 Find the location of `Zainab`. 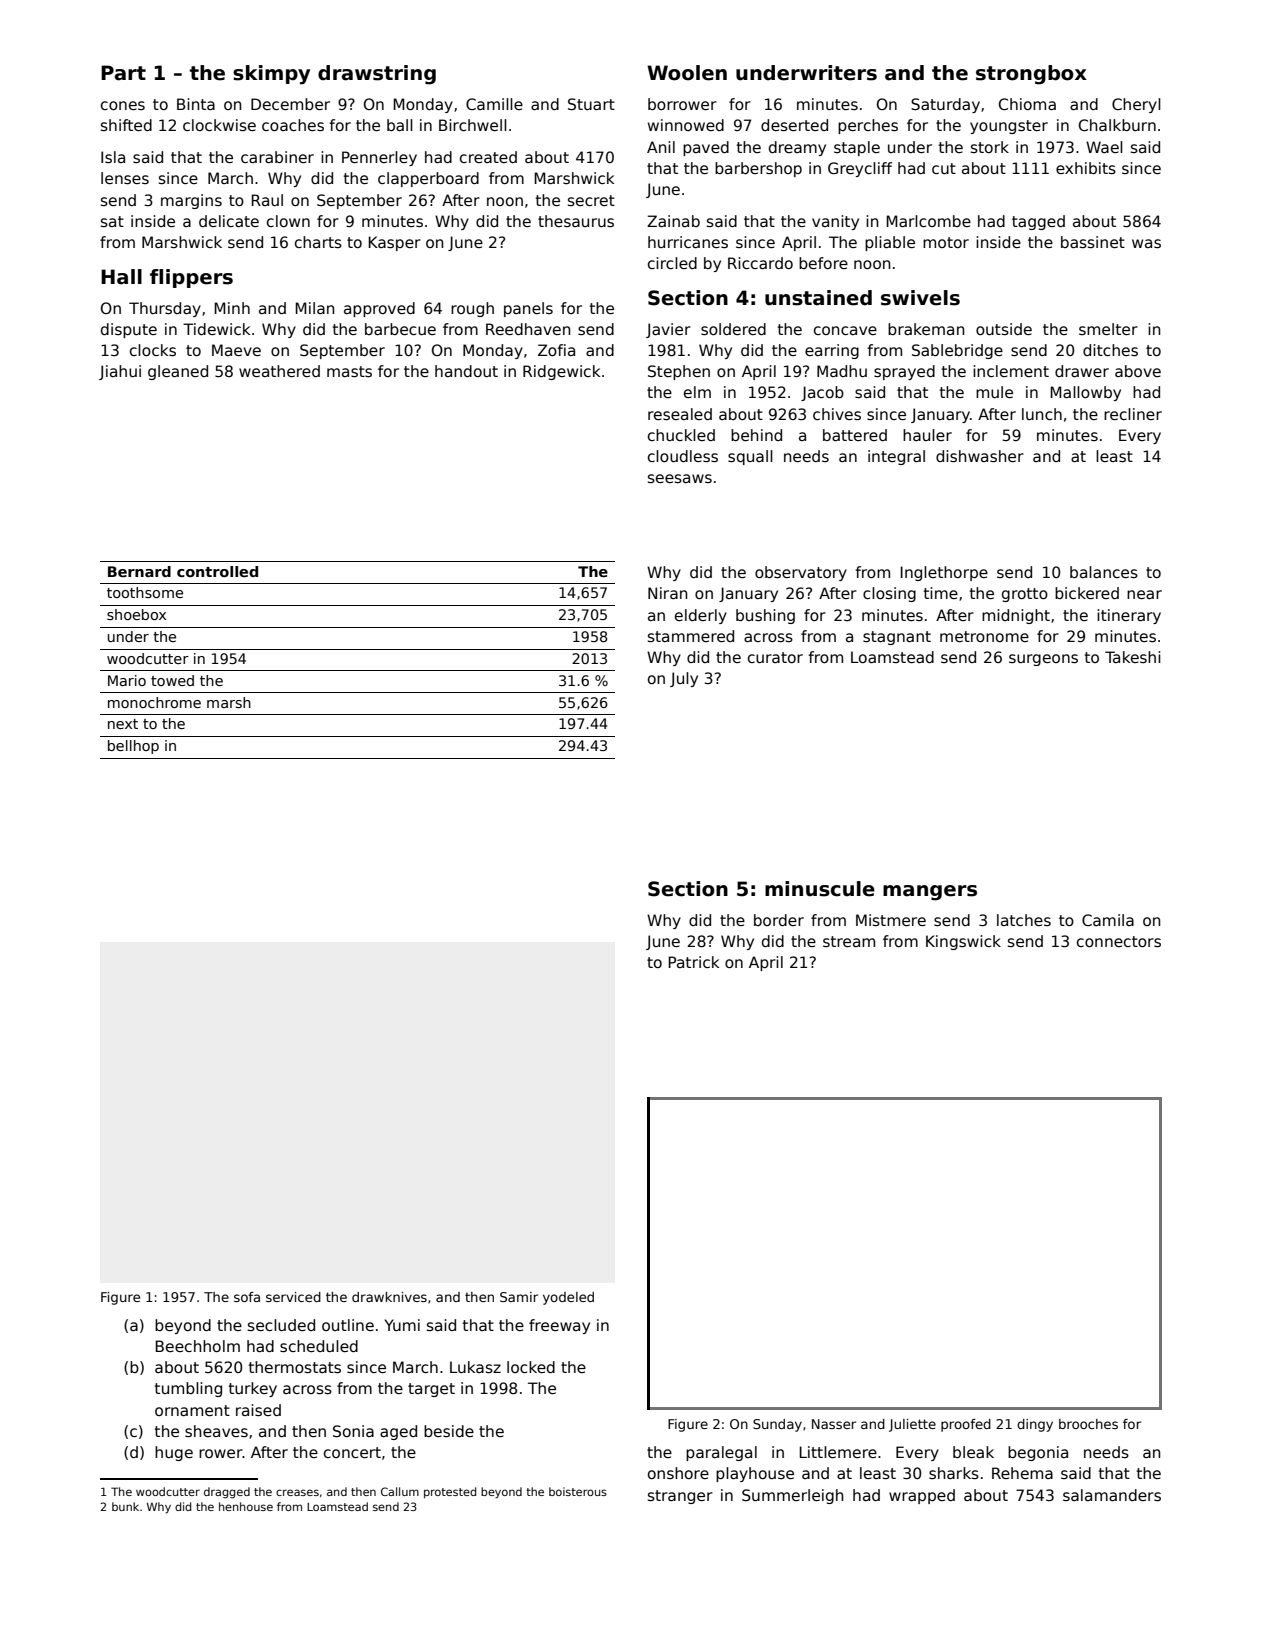

Zainab is located at coordinates (673, 221).
